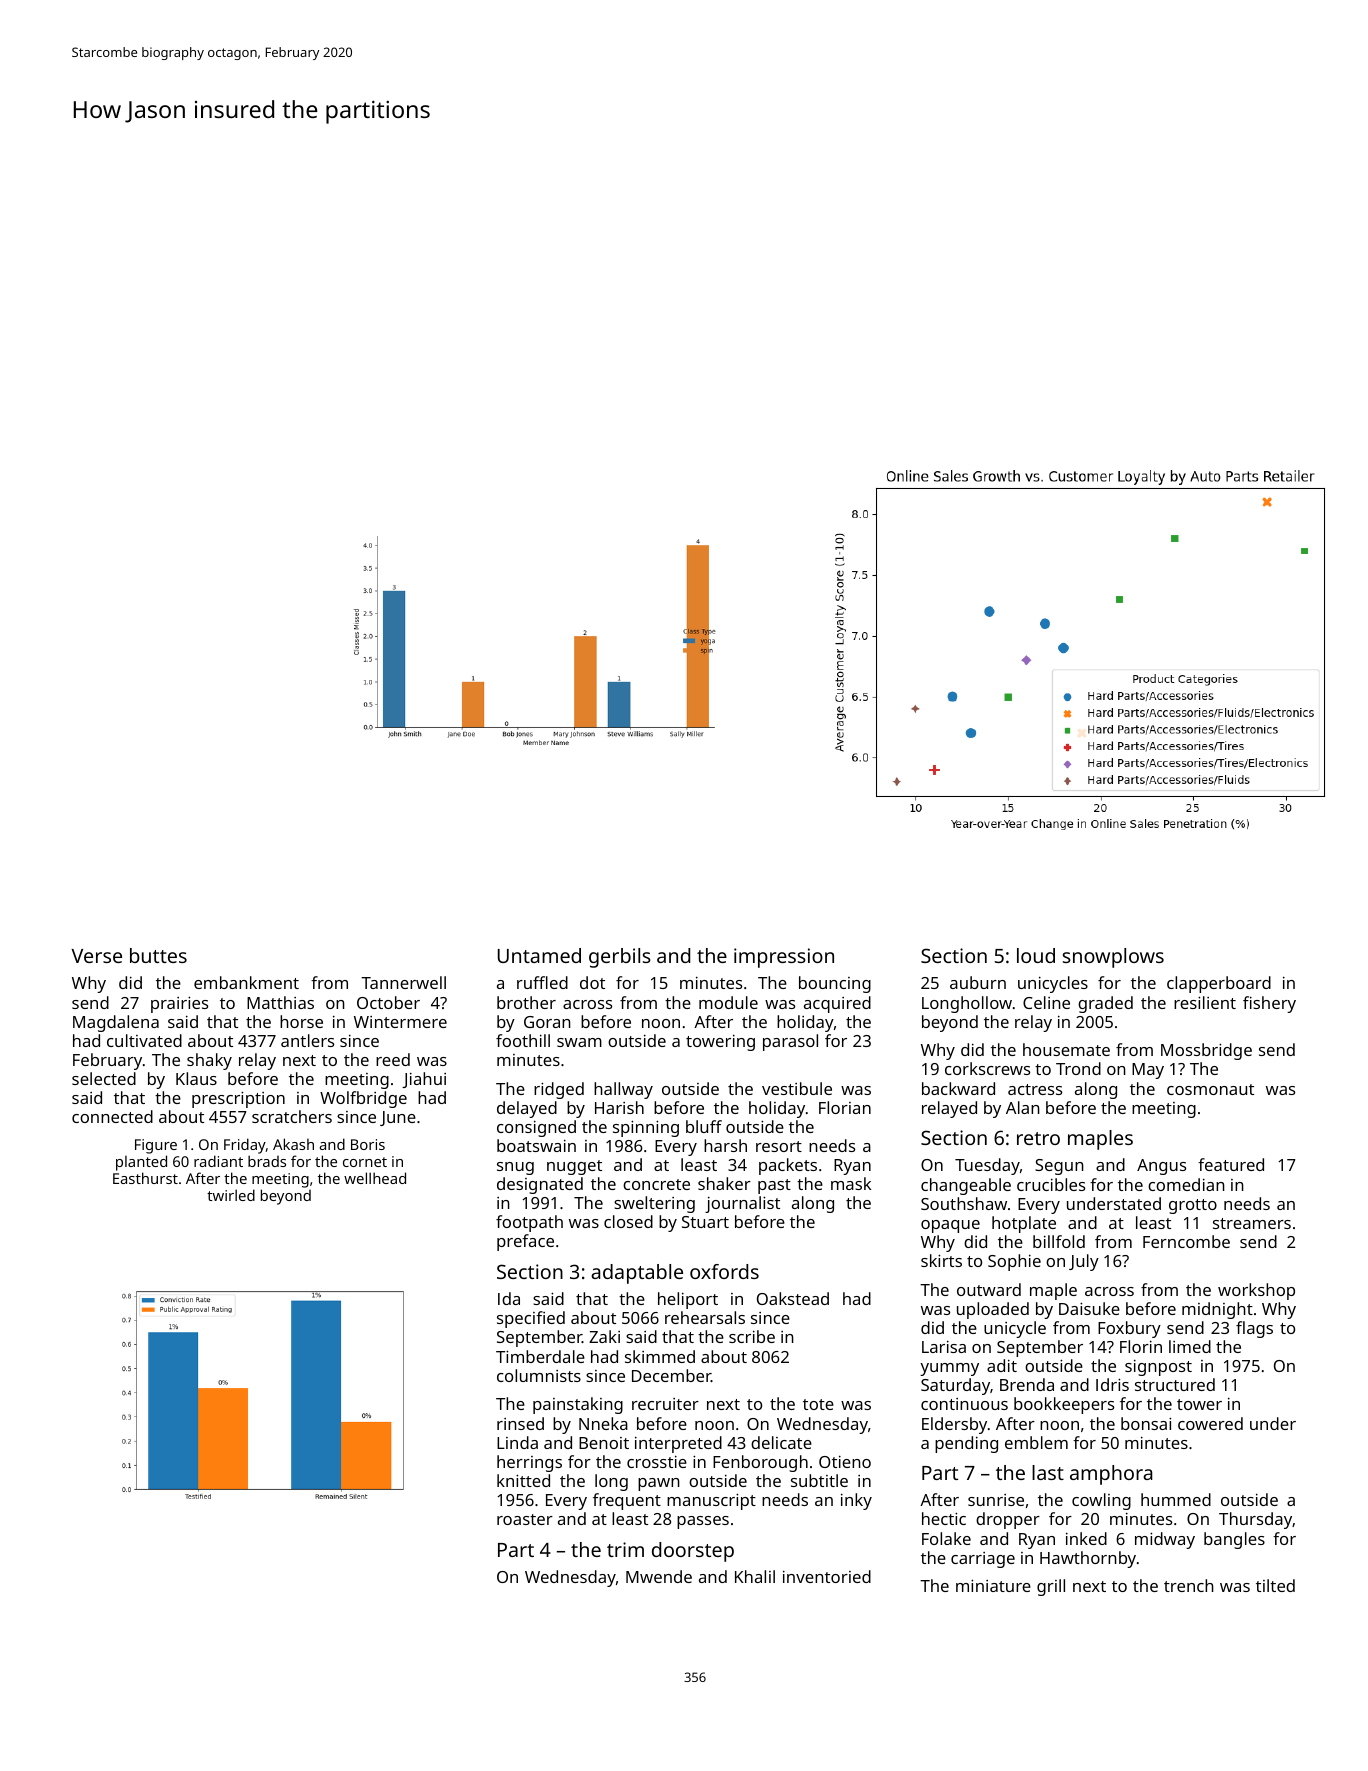  I want to click on structured, so click(1175, 1384).
